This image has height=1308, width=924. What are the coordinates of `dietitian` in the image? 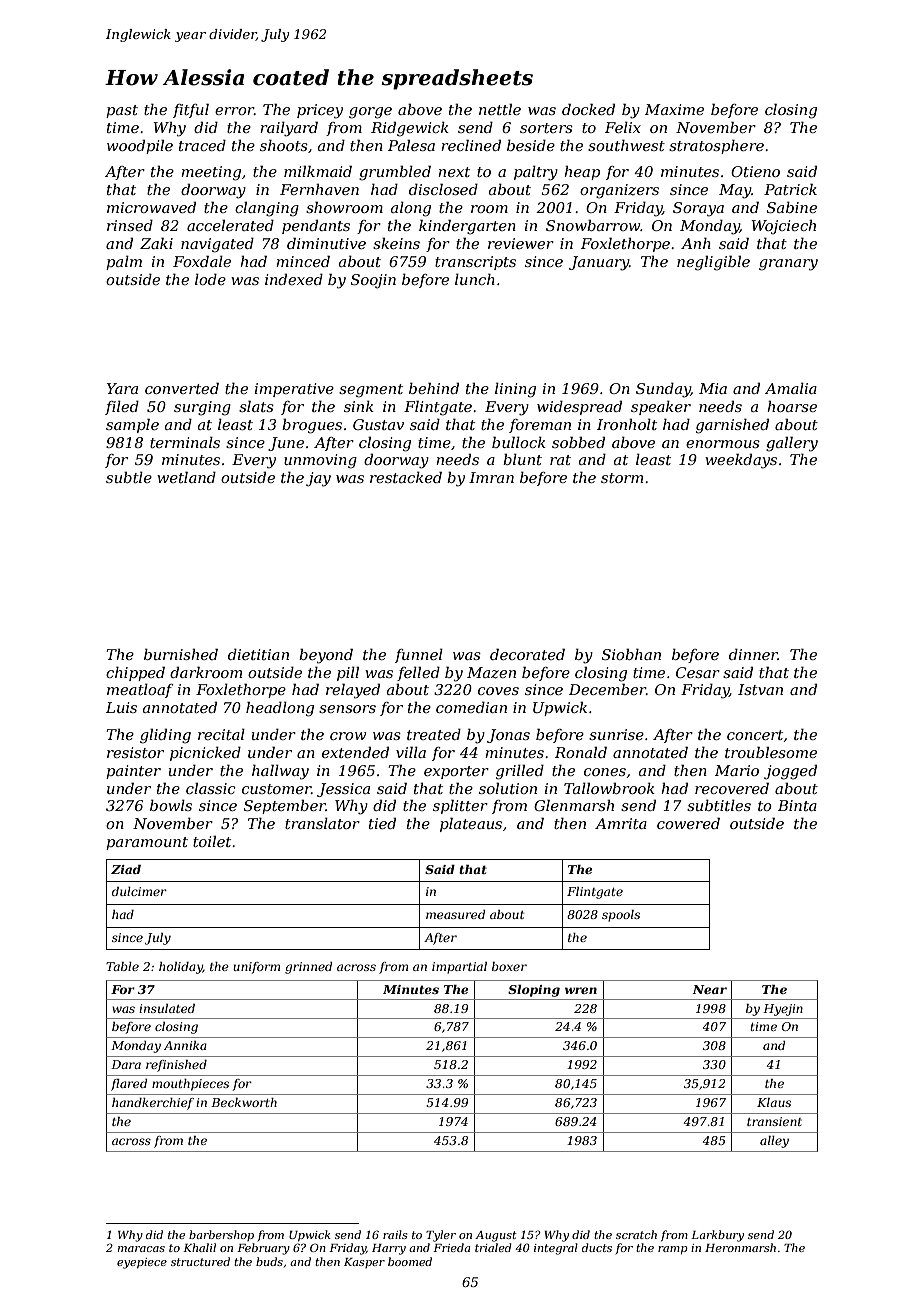 It's located at (258, 654).
